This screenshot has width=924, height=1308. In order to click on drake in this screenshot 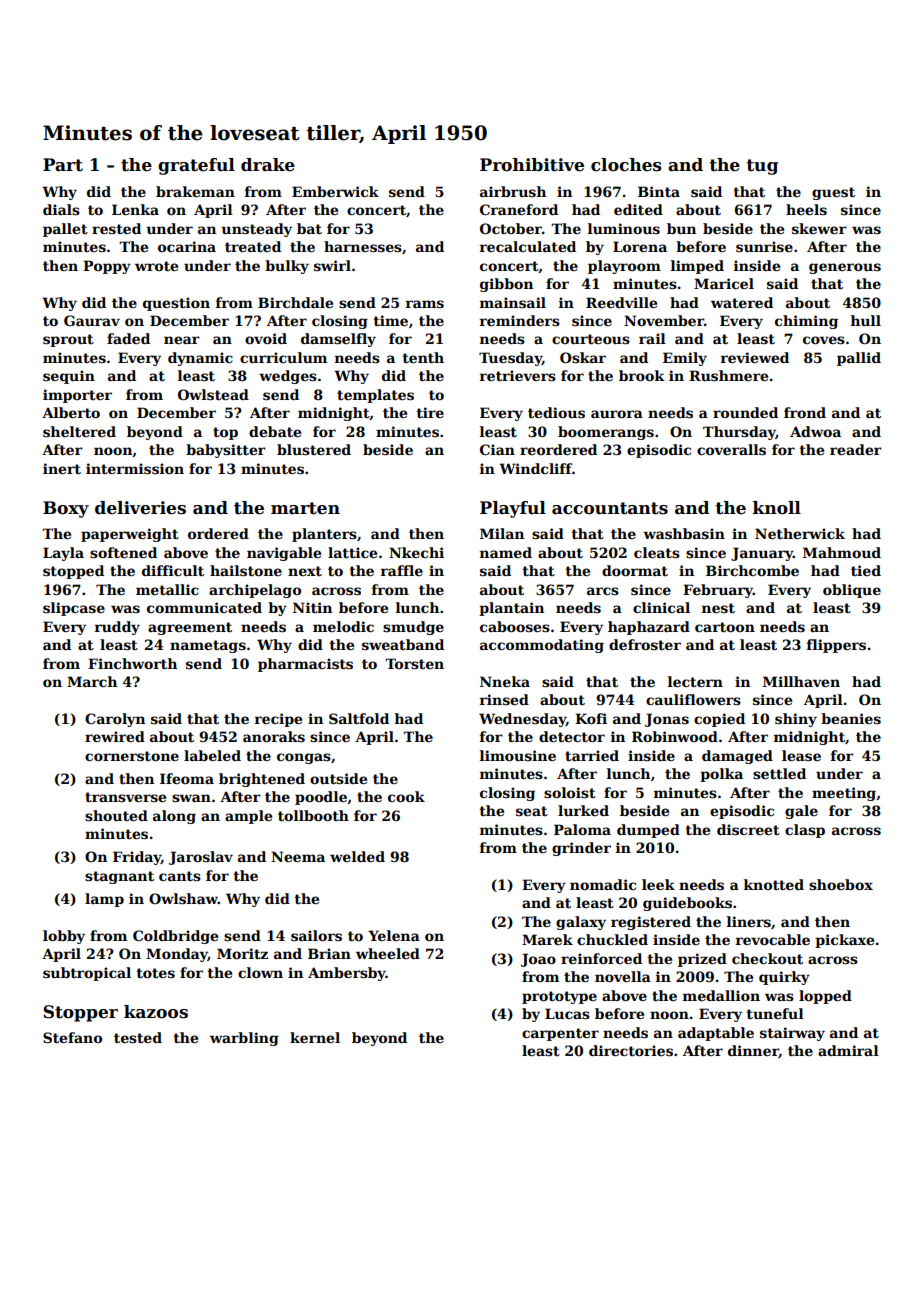, I will do `click(268, 165)`.
